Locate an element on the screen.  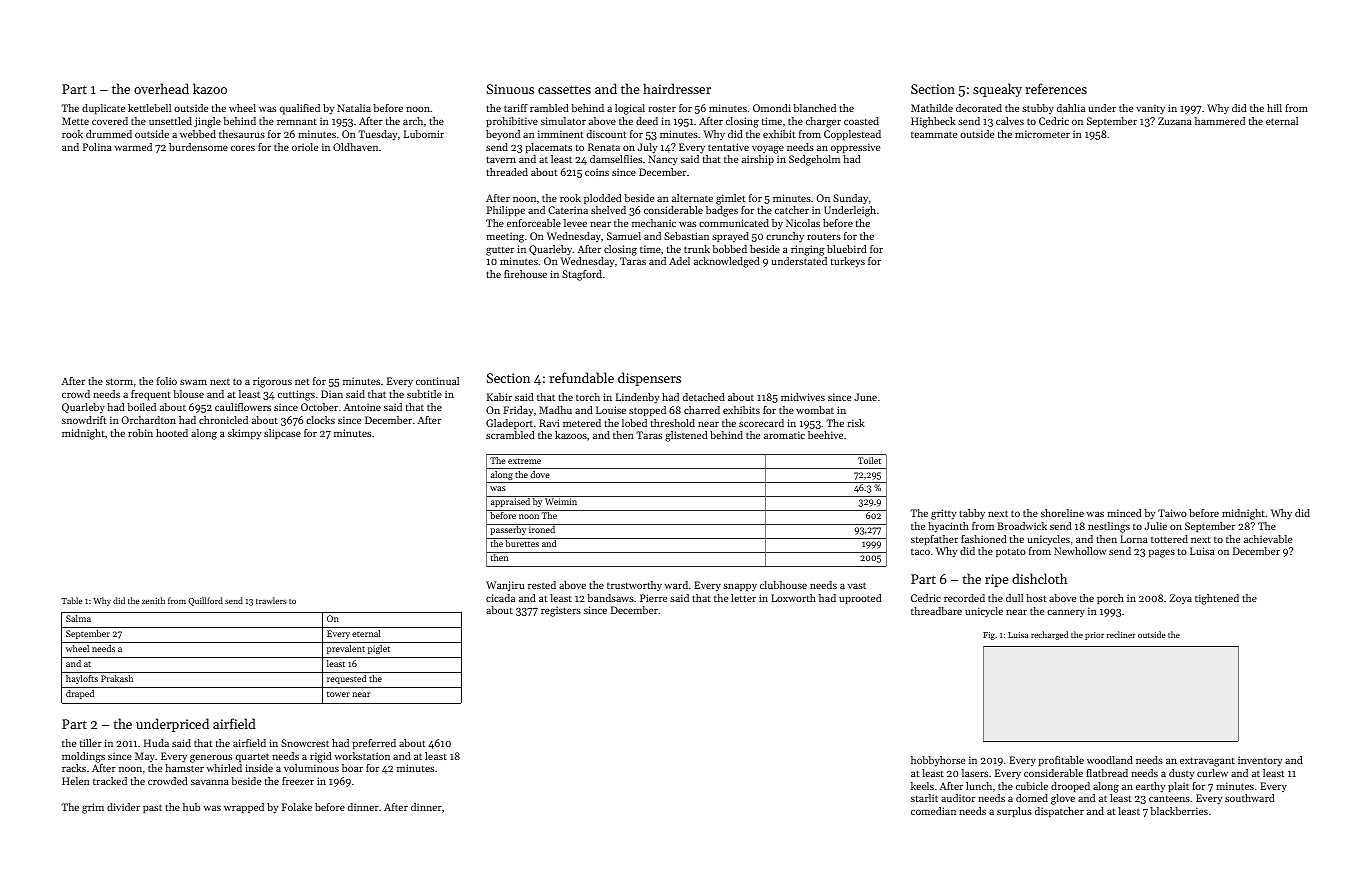
micrometer is located at coordinates (1042, 134).
